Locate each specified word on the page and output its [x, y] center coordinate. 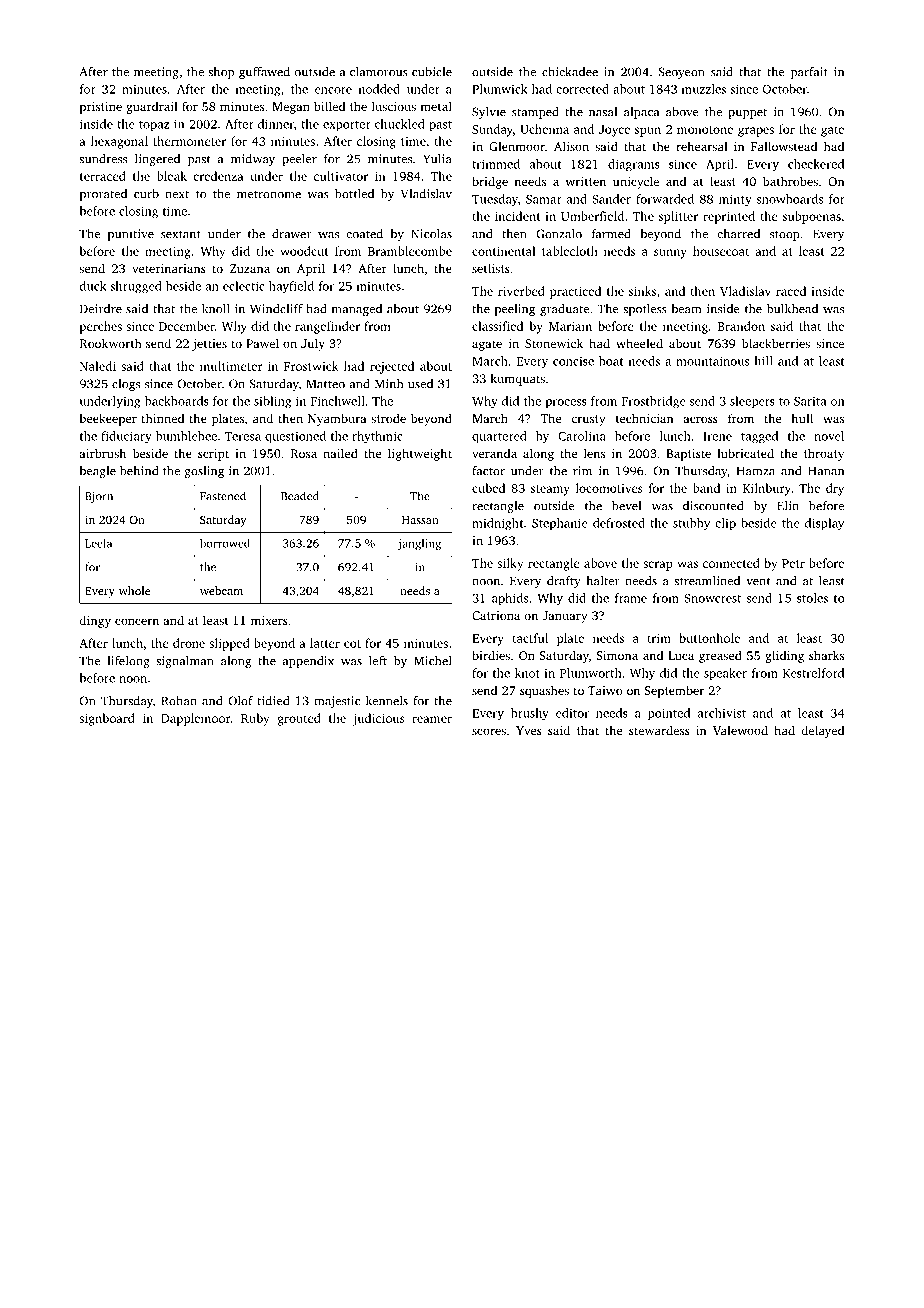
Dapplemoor [195, 719]
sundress [103, 159]
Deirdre [101, 309]
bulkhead [792, 309]
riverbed [521, 291]
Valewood [740, 730]
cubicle [432, 72]
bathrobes [790, 181]
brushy [530, 714]
